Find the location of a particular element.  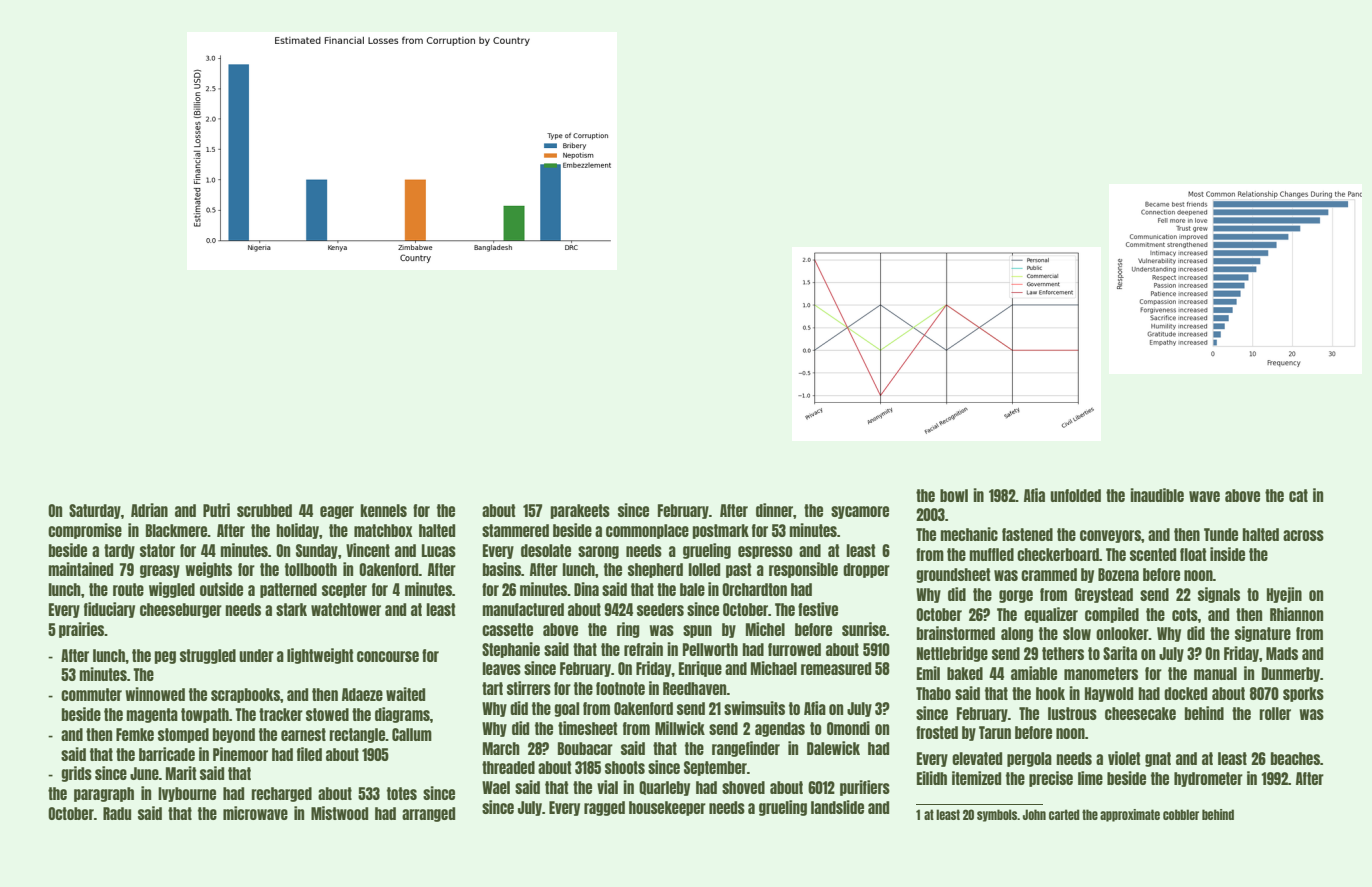

Sarita is located at coordinates (1120, 653).
